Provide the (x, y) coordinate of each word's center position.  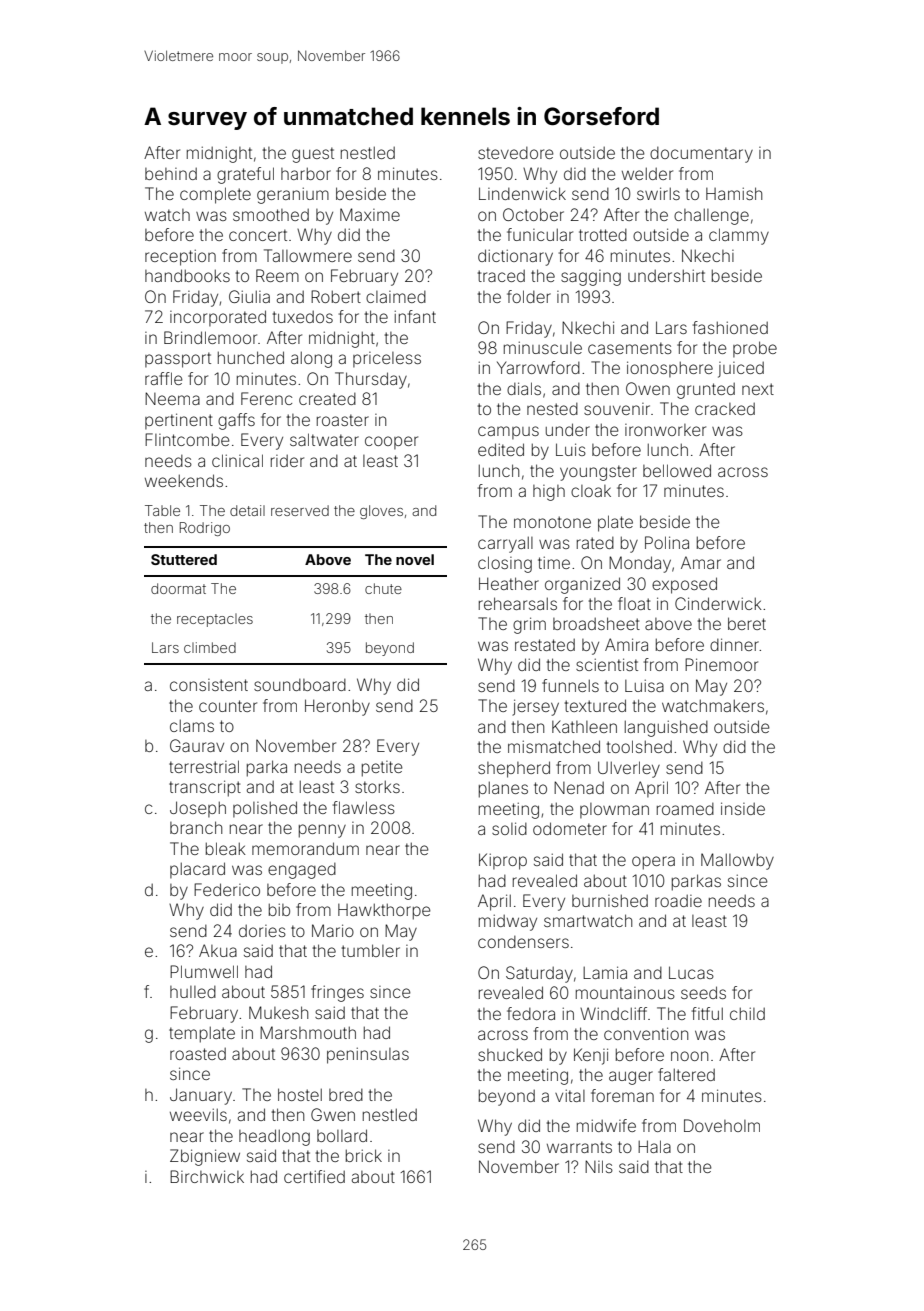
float (634, 603)
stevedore (516, 153)
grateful (245, 175)
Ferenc (266, 398)
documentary (701, 155)
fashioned (730, 327)
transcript (205, 788)
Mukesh (278, 1012)
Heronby (337, 707)
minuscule (543, 347)
